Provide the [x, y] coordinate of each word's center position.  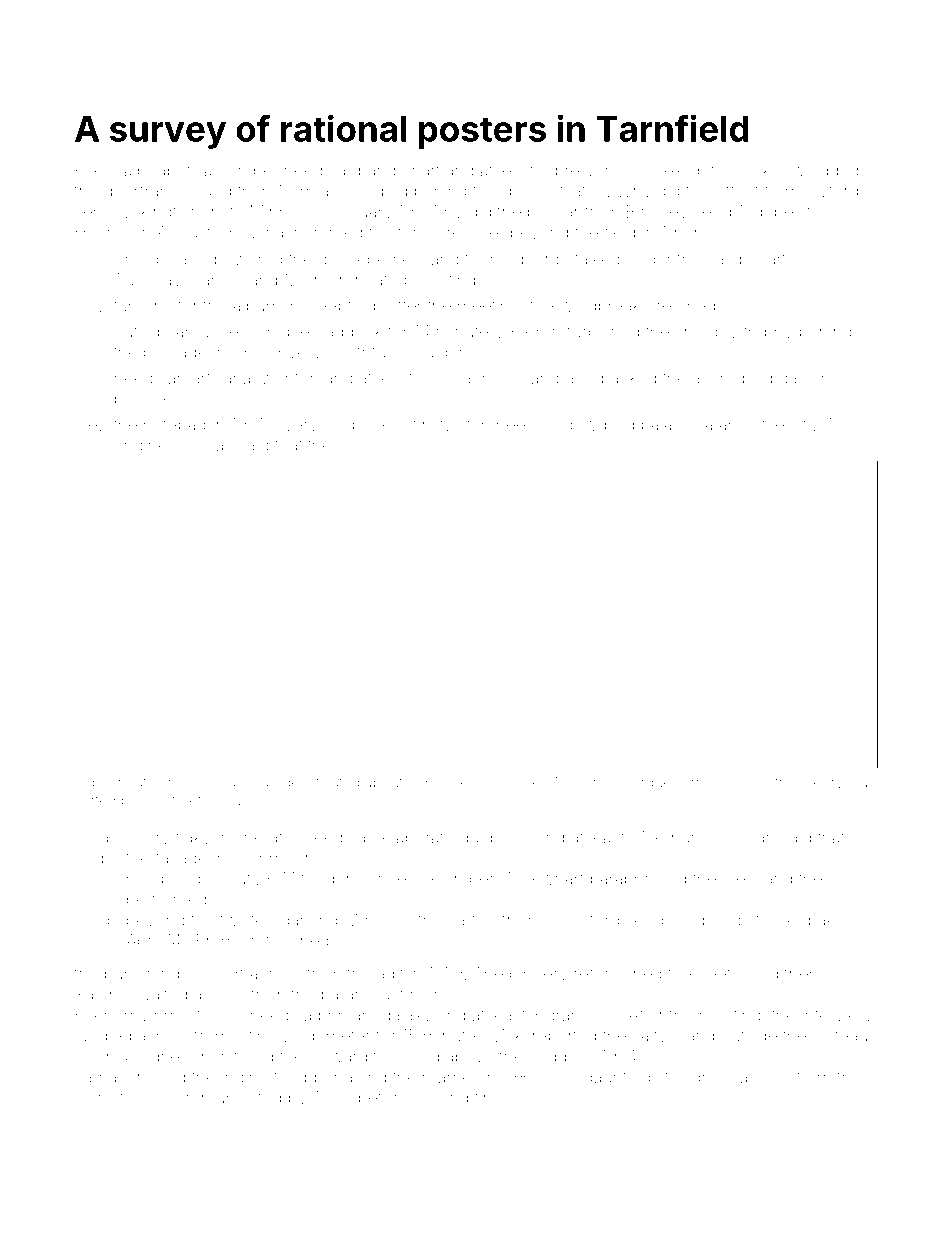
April [142, 942]
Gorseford [581, 920]
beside [140, 398]
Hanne [101, 232]
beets [718, 973]
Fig [84, 783]
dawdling [599, 426]
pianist [99, 1099]
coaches [476, 378]
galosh [804, 380]
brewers [587, 170]
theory [822, 784]
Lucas [210, 445]
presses [473, 784]
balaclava [677, 424]
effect [737, 190]
